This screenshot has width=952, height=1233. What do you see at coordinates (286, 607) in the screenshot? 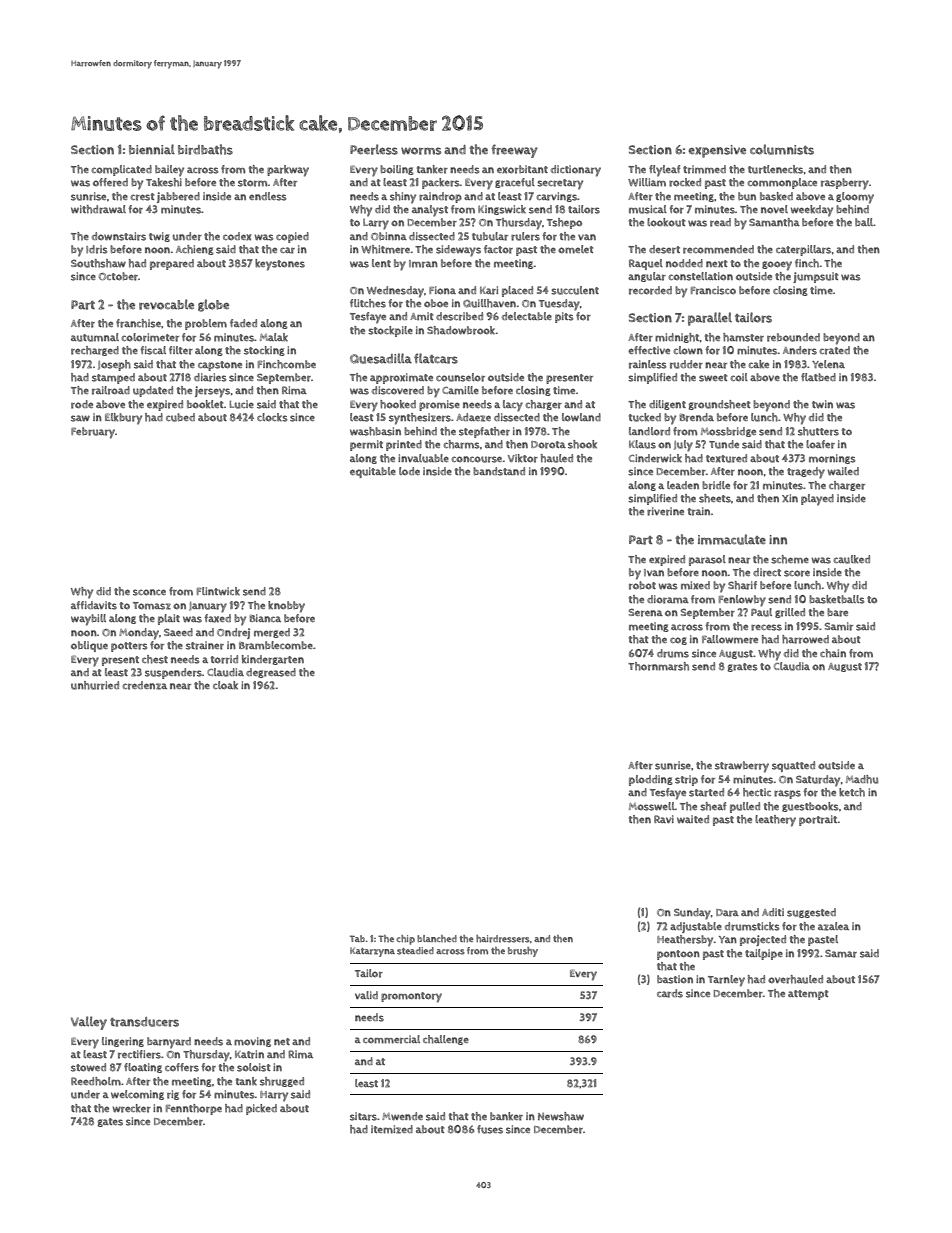
I see `knobby` at bounding box center [286, 607].
